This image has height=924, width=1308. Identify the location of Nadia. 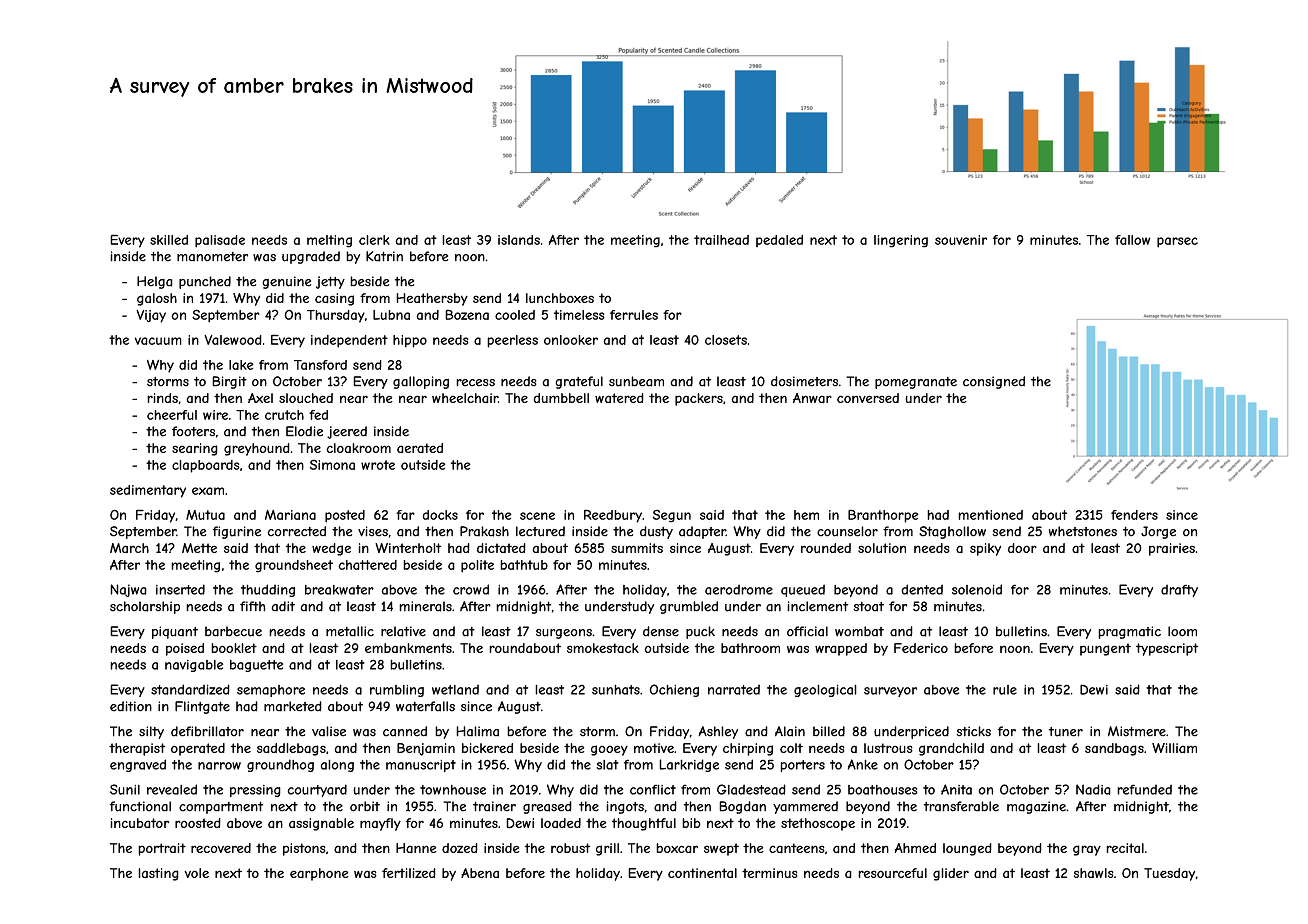
(1093, 789).
